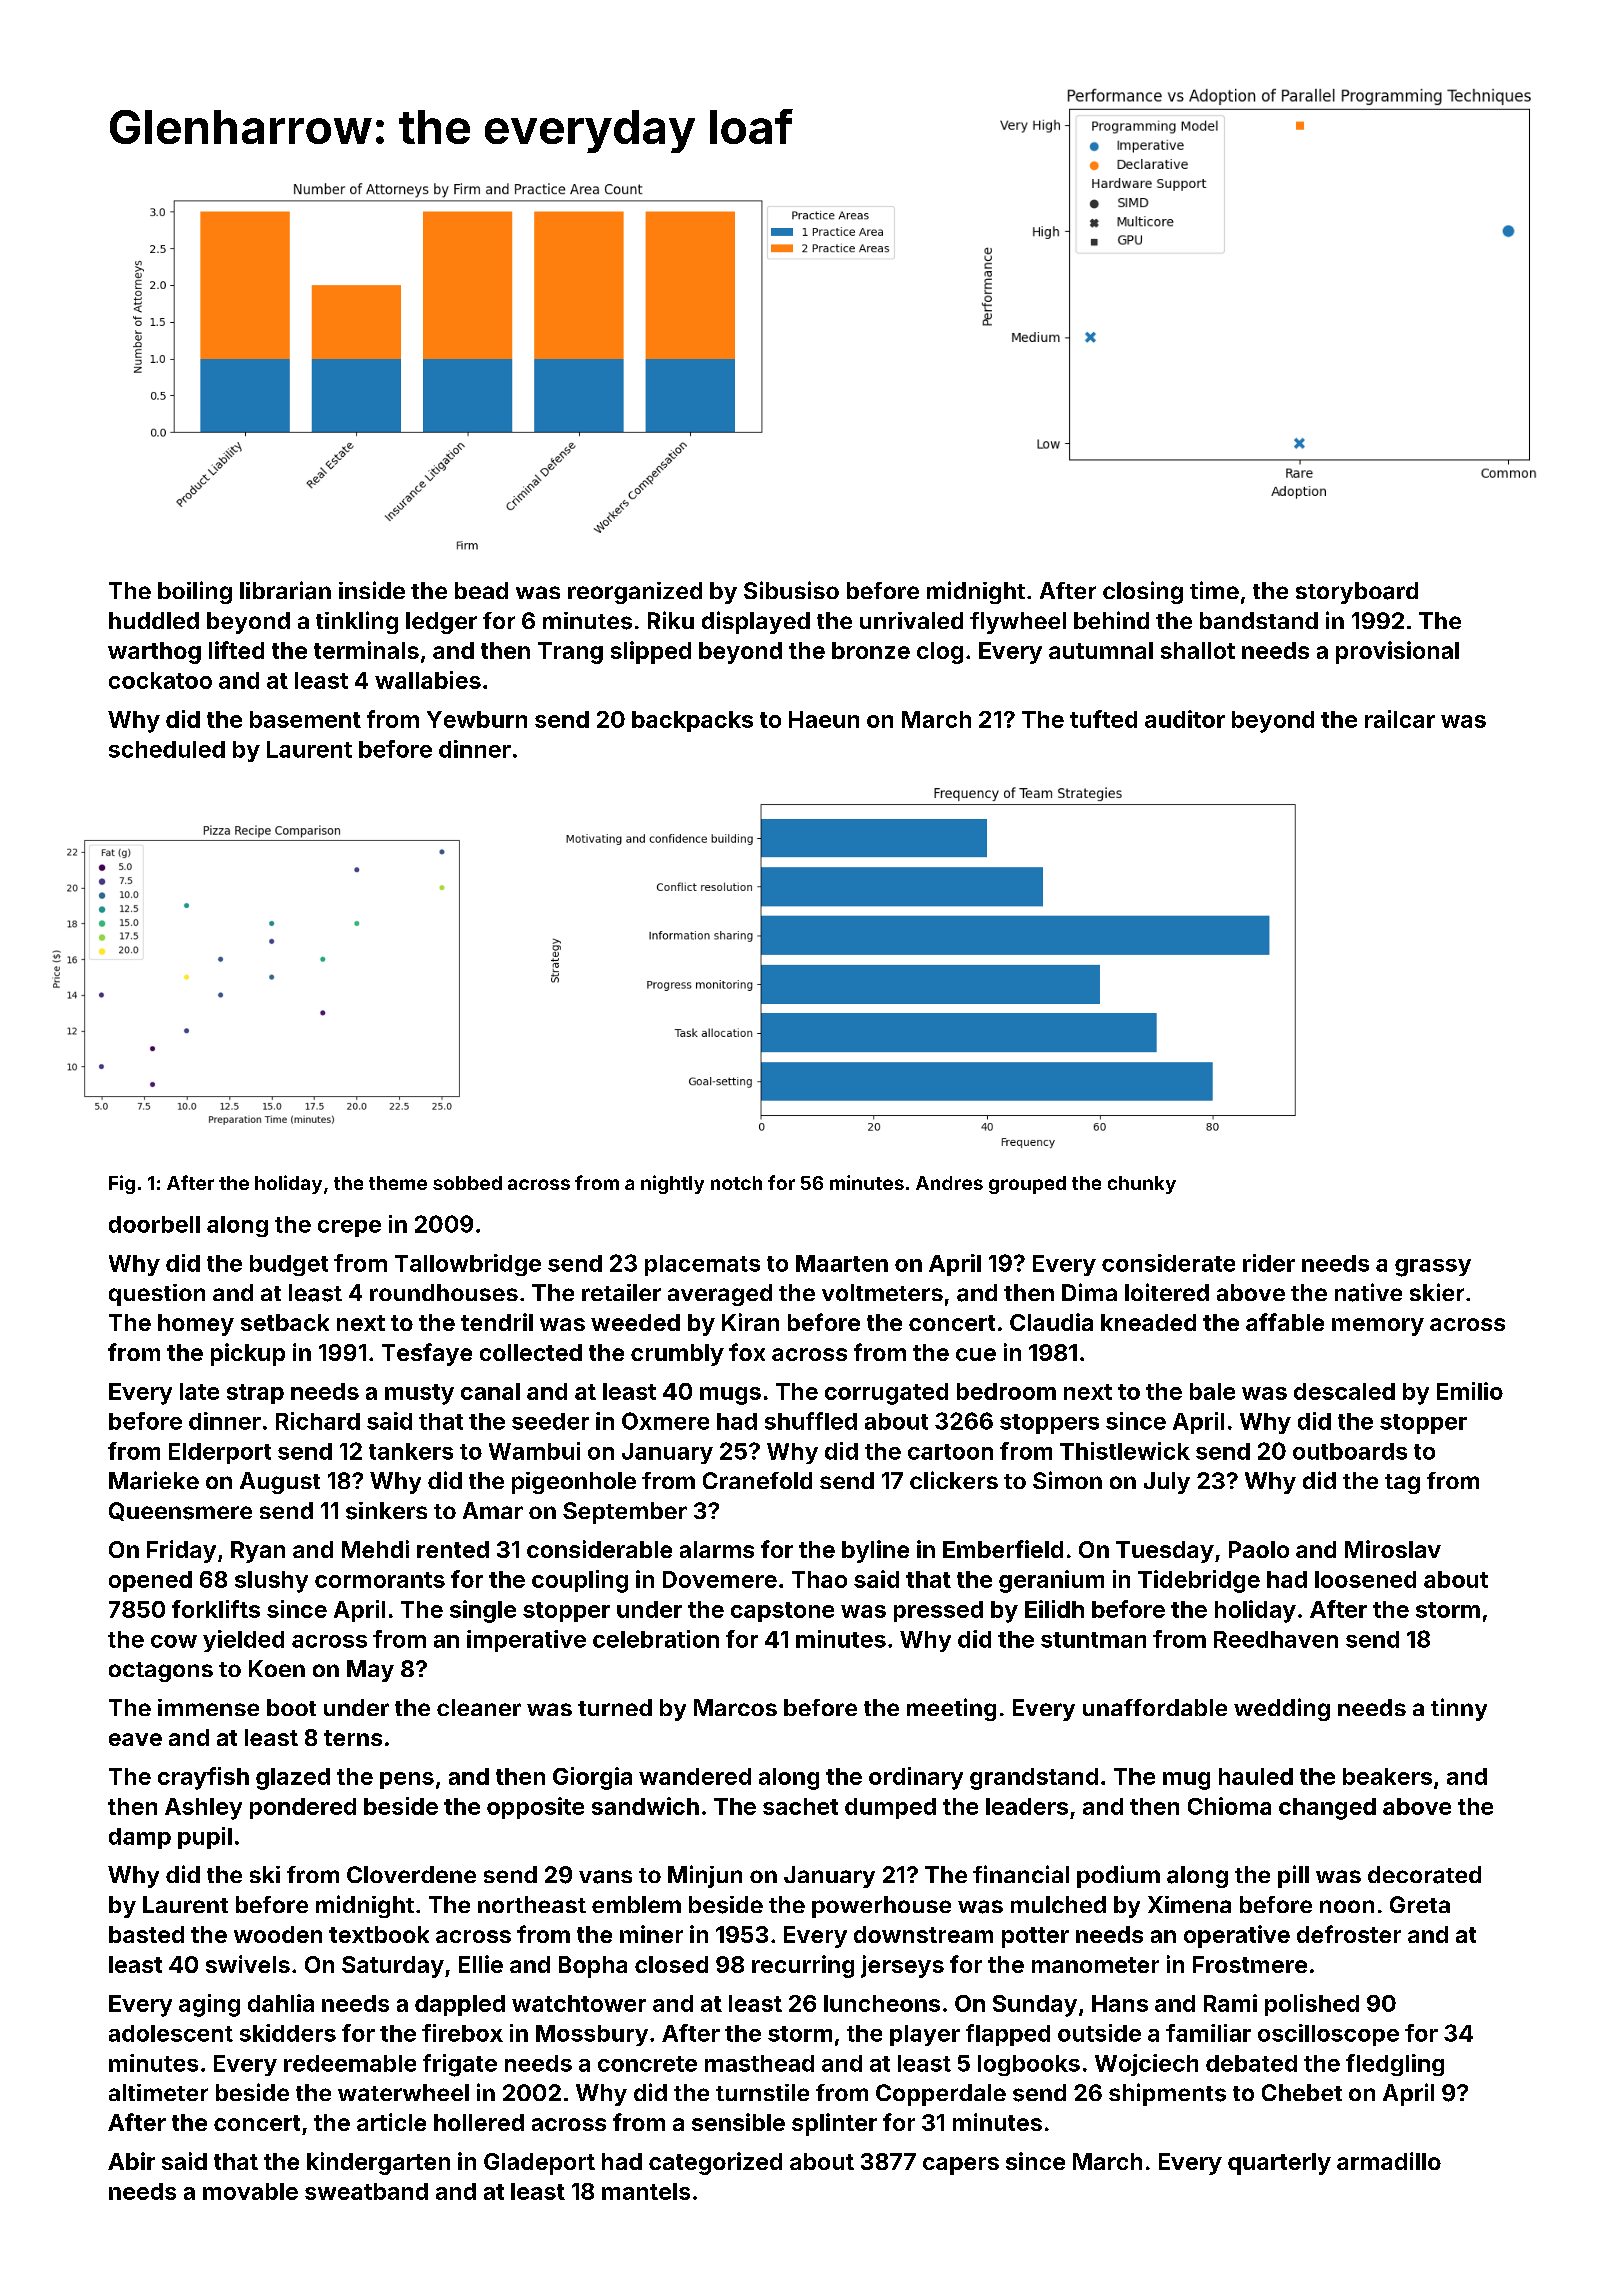  What do you see at coordinates (656, 1639) in the document?
I see `celebration` at bounding box center [656, 1639].
